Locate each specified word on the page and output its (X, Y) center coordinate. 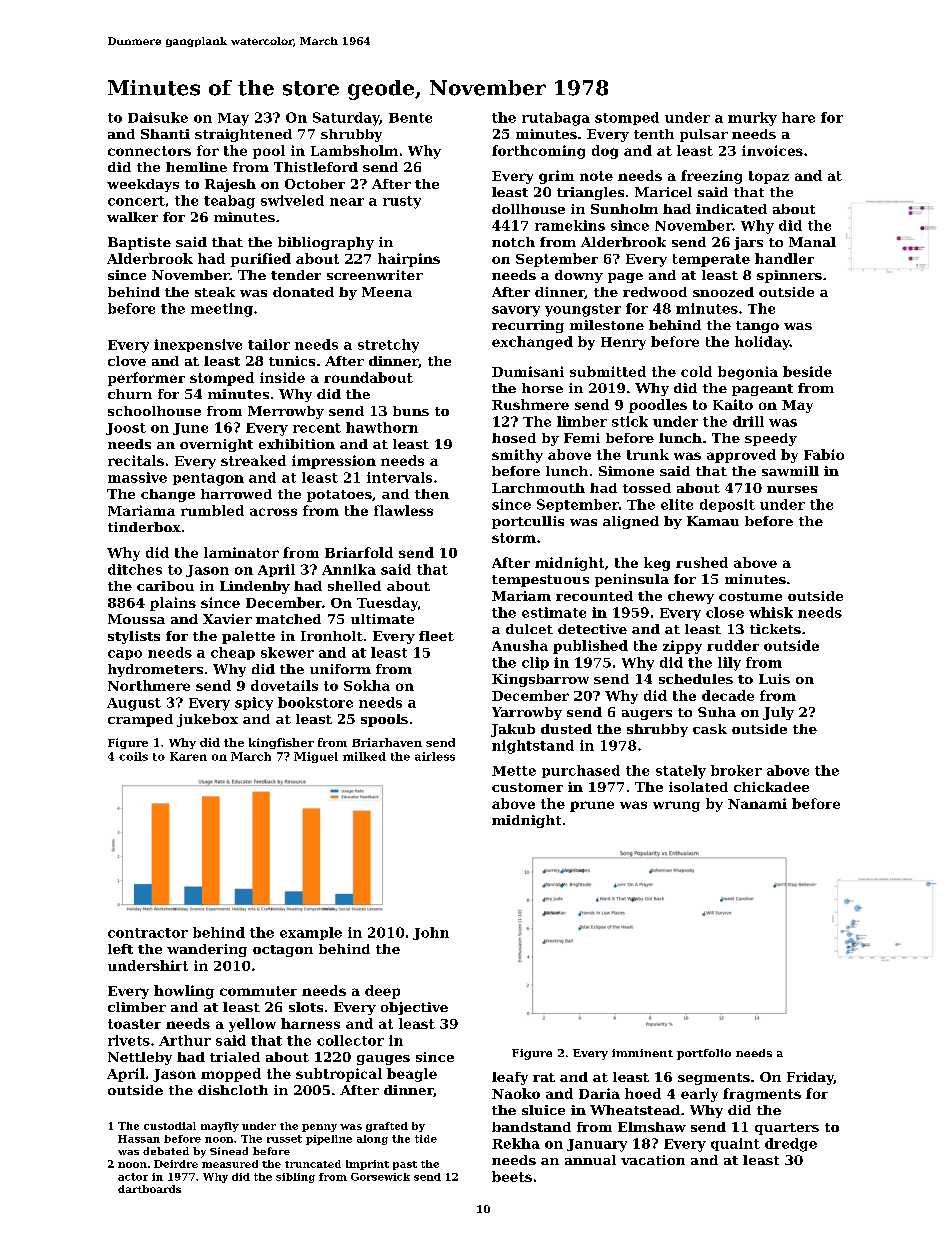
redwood (655, 292)
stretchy (388, 346)
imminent (642, 1053)
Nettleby (140, 1058)
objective (414, 1008)
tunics (292, 361)
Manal (812, 242)
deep (382, 992)
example (311, 933)
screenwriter (375, 275)
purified (261, 260)
